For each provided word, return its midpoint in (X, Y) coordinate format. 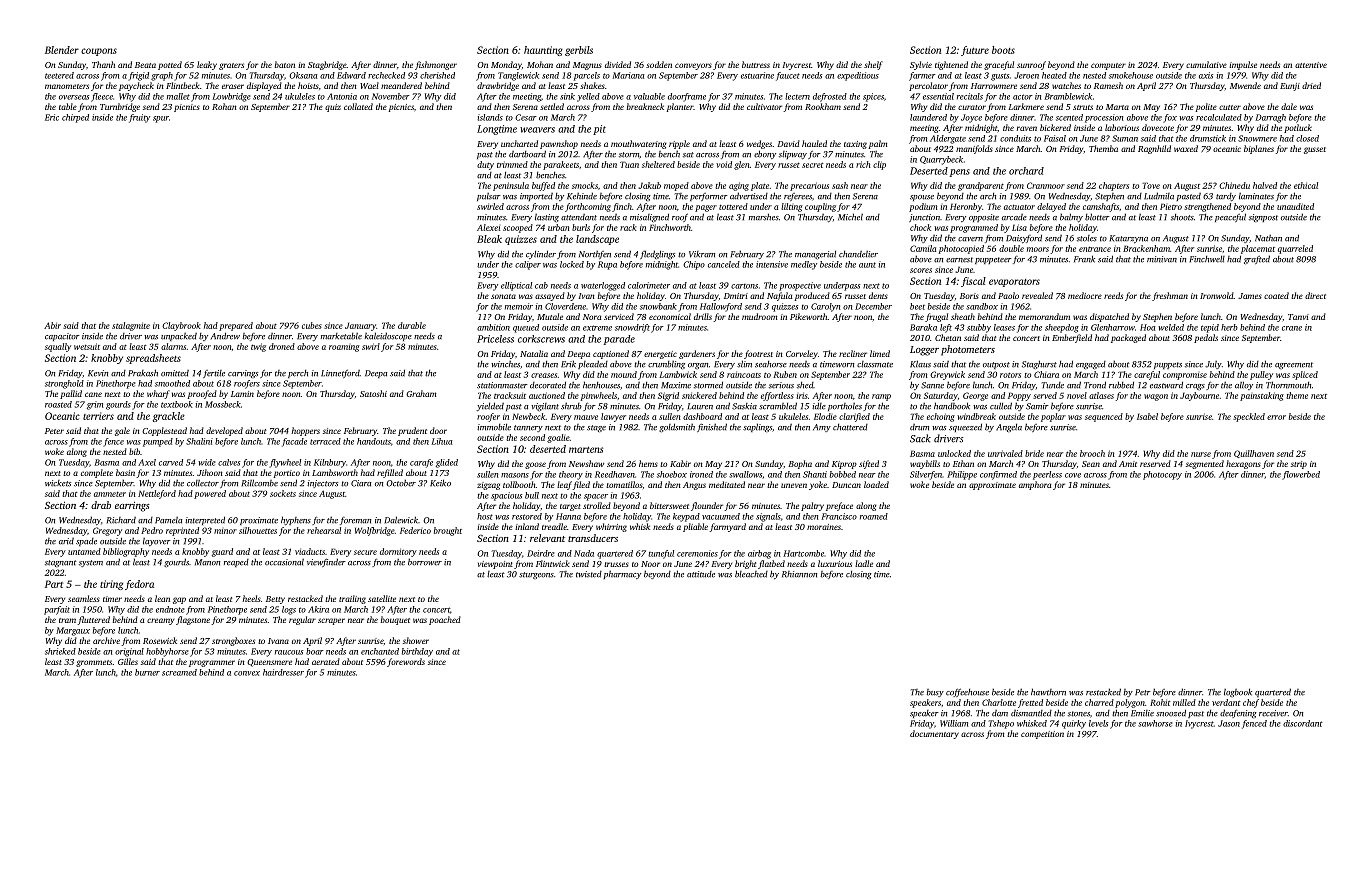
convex (247, 673)
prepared (236, 326)
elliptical (516, 286)
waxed (1186, 148)
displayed (264, 86)
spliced (1305, 375)
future (975, 51)
